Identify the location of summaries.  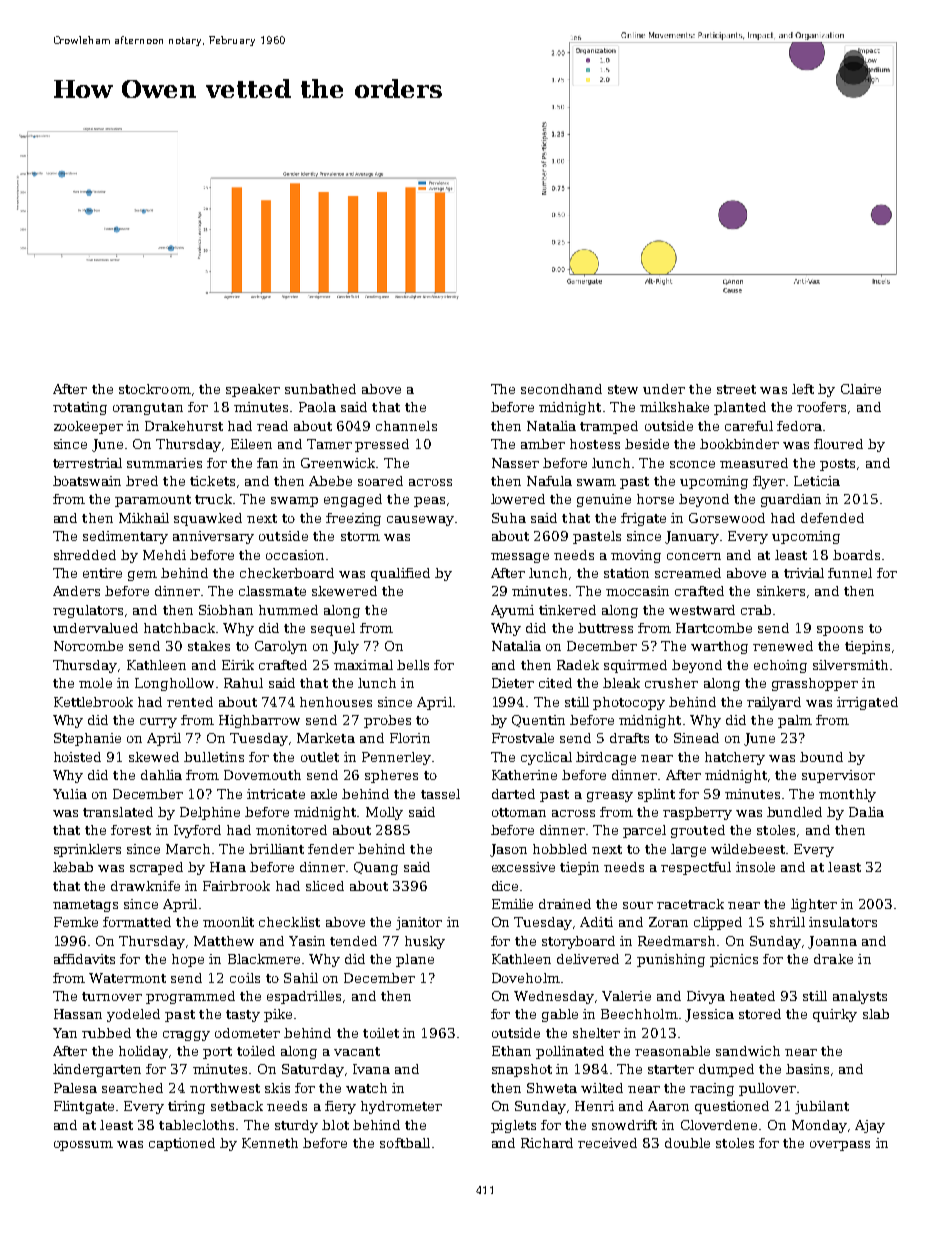
(164, 463).
